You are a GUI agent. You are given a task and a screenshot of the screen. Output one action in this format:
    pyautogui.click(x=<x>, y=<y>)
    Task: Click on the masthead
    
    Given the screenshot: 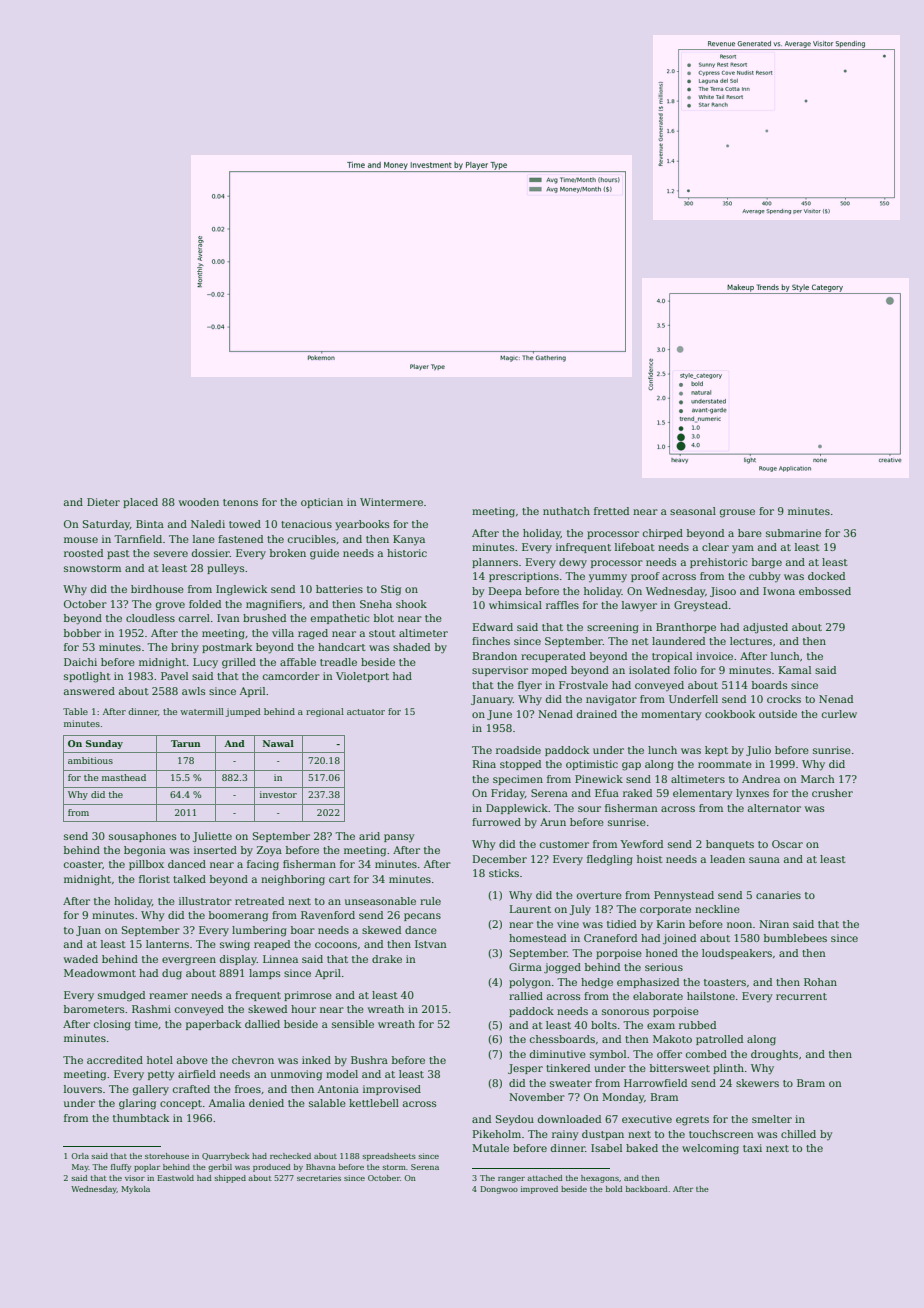 What is the action you would take?
    pyautogui.click(x=124, y=777)
